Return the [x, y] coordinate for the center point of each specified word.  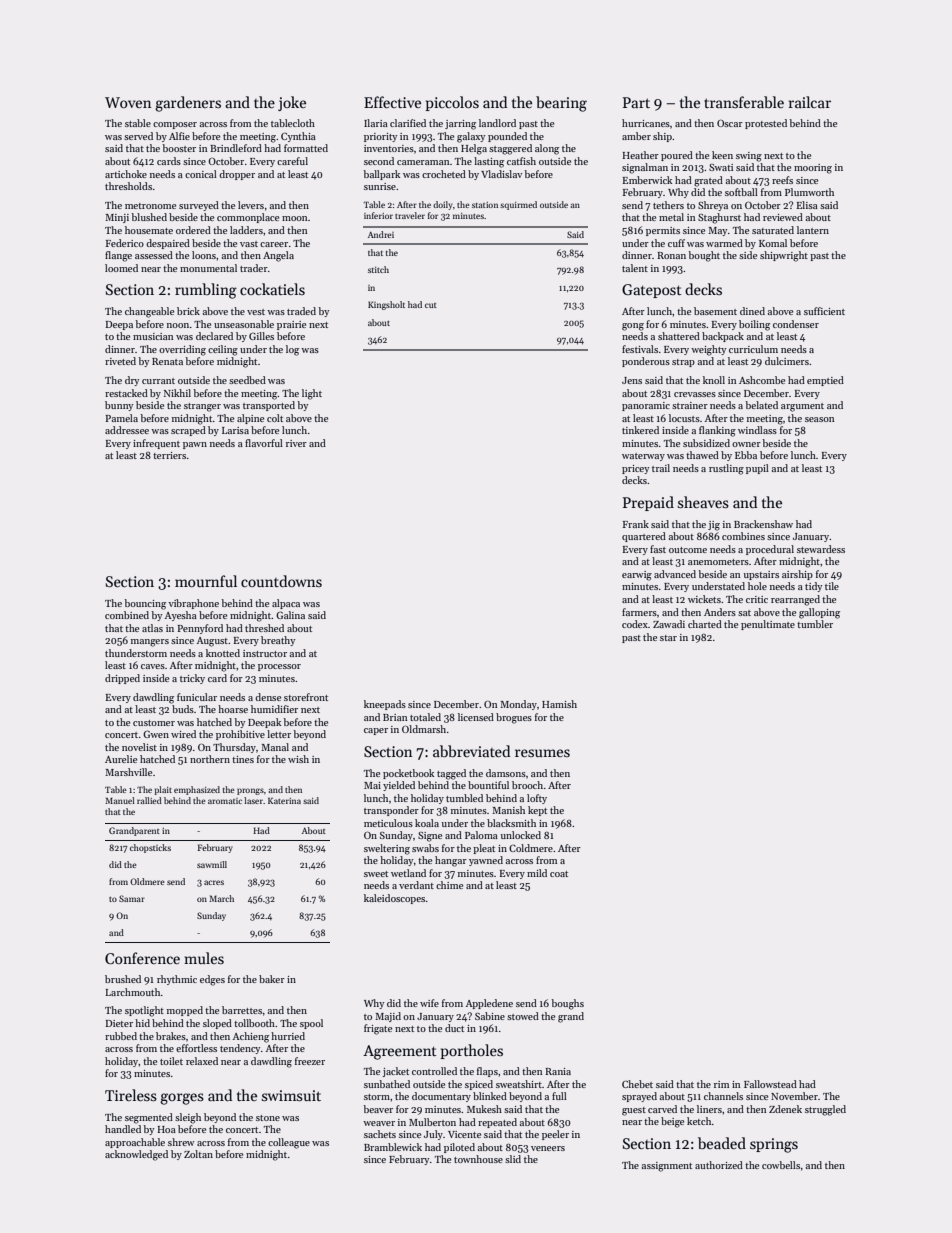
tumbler [815, 624]
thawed [702, 455]
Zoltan [198, 1154]
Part [636, 102]
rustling [726, 469]
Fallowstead [770, 1084]
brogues [514, 718]
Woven [128, 102]
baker [272, 979]
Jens [632, 380]
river [296, 443]
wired [183, 734]
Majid [388, 1017]
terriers [169, 455]
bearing [561, 104]
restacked [126, 393]
